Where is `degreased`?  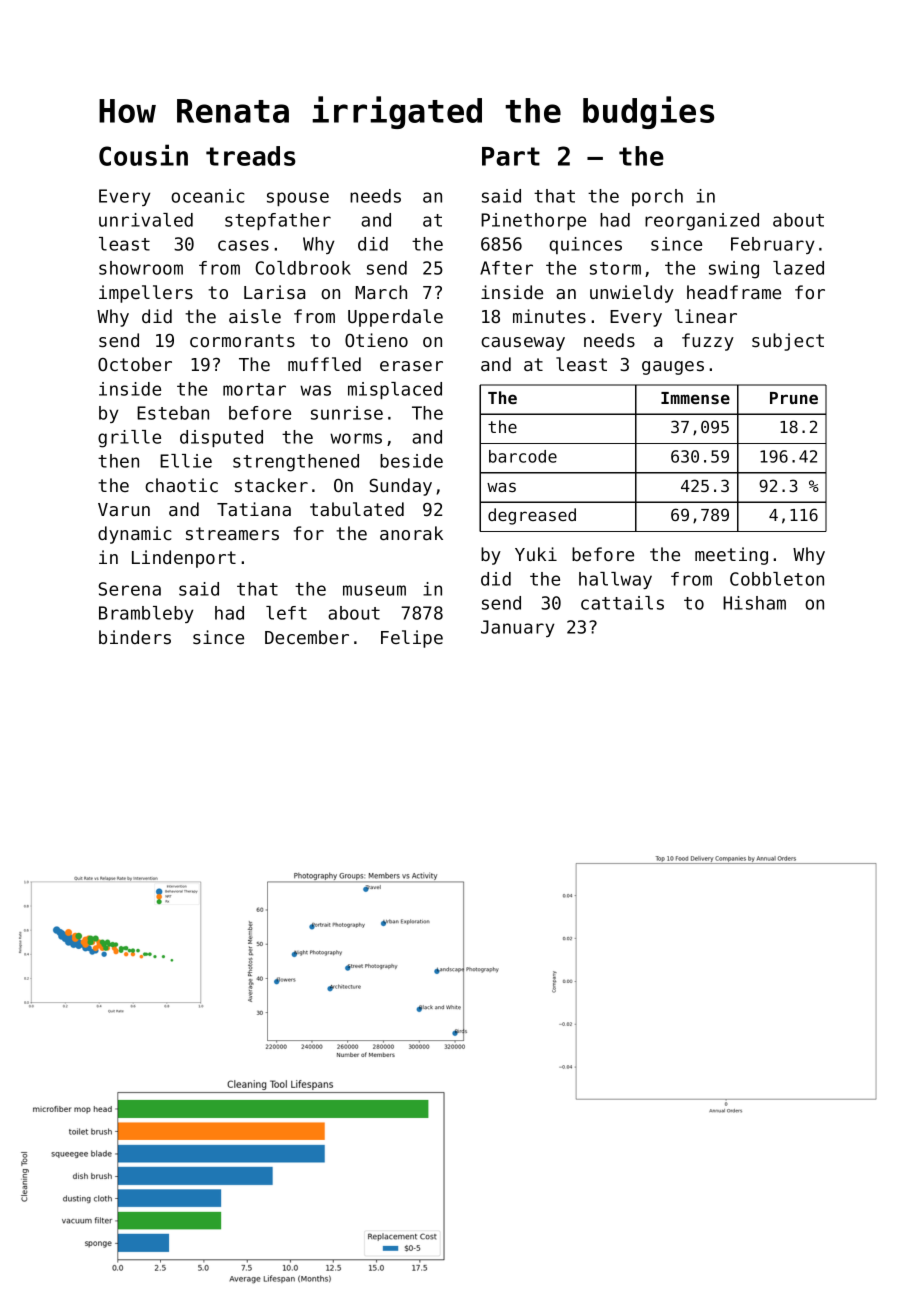
degreased is located at coordinates (532, 516).
